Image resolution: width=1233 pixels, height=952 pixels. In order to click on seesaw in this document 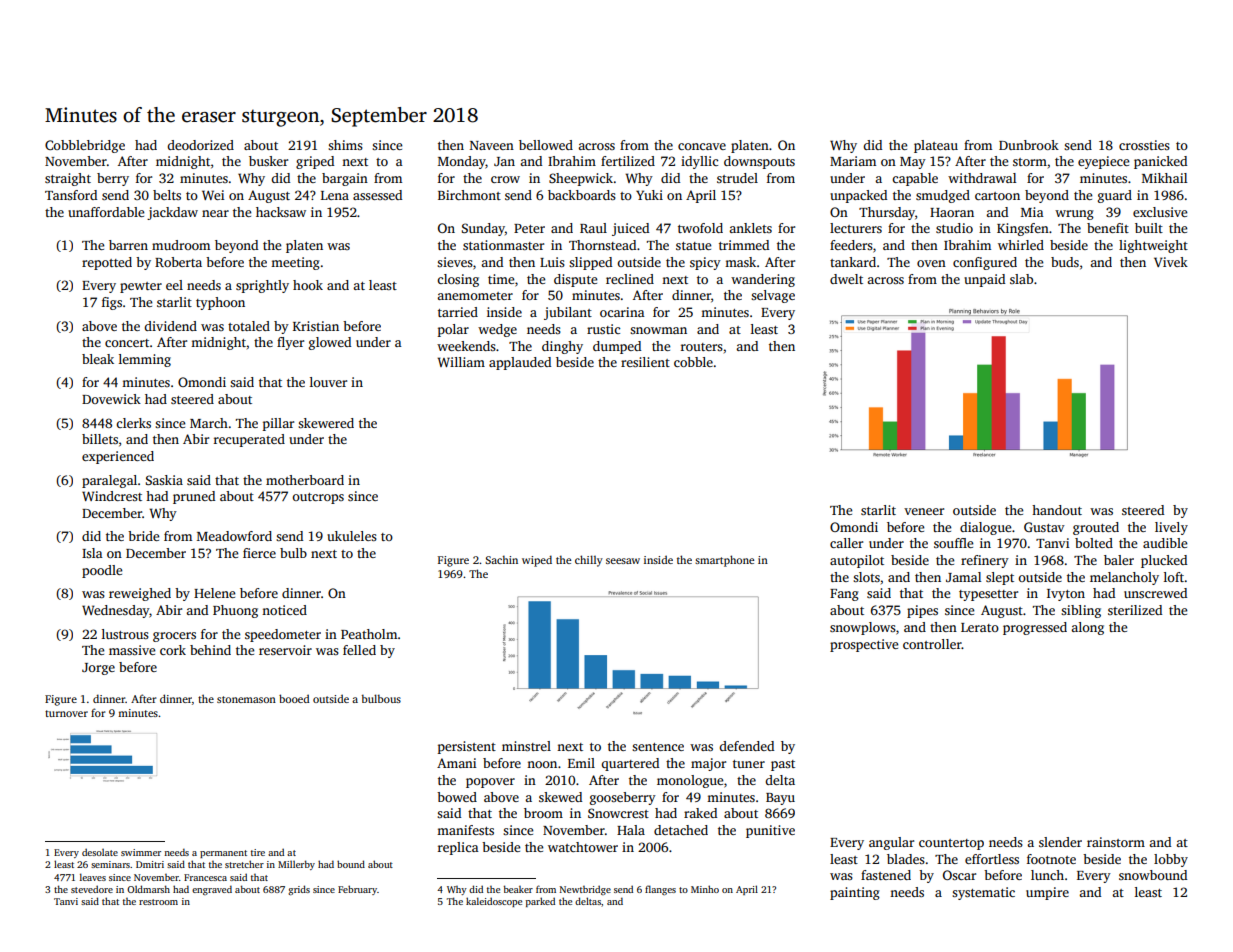, I will do `click(623, 561)`.
